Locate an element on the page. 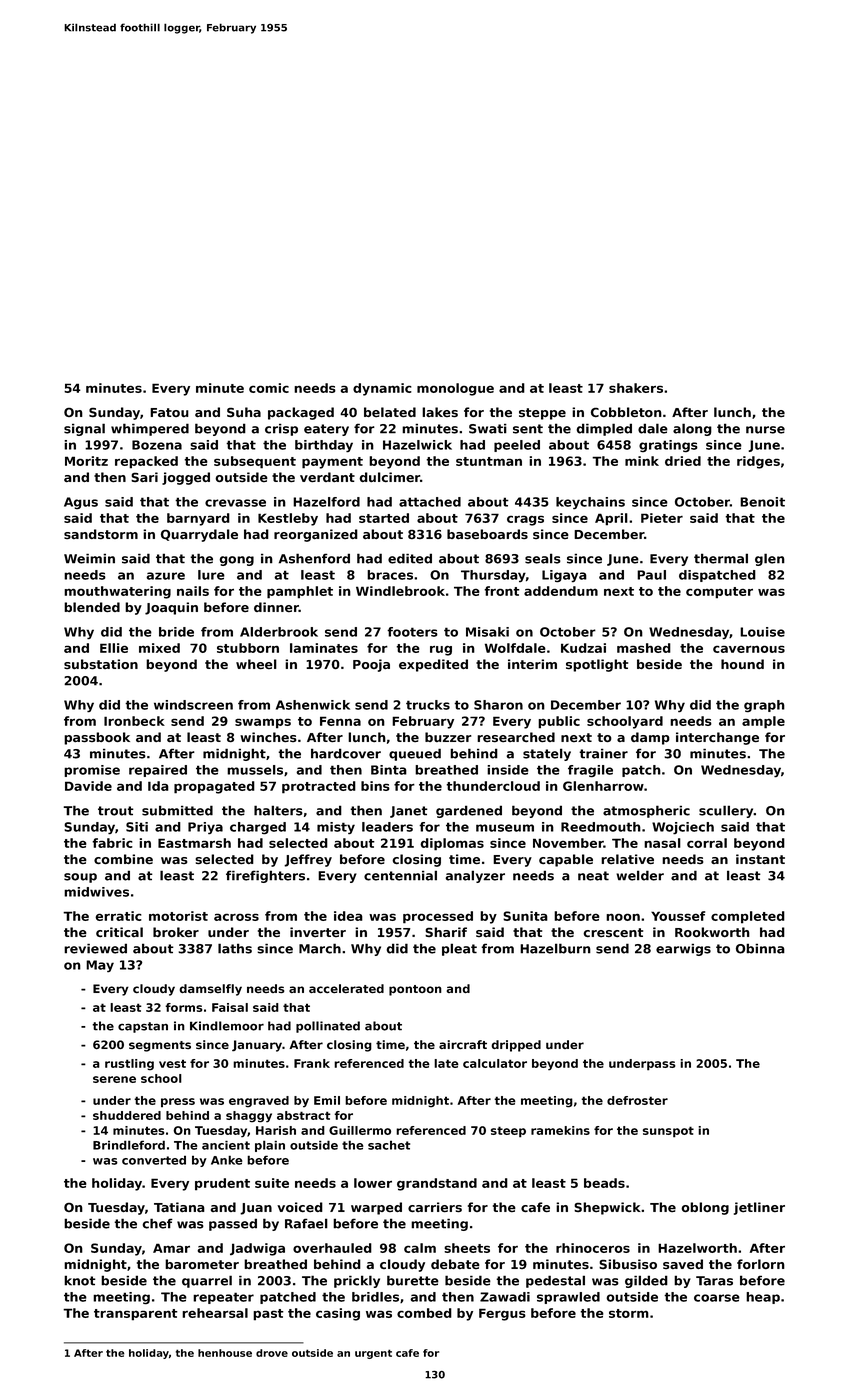 The image size is (849, 1400). Obinna is located at coordinates (760, 948).
